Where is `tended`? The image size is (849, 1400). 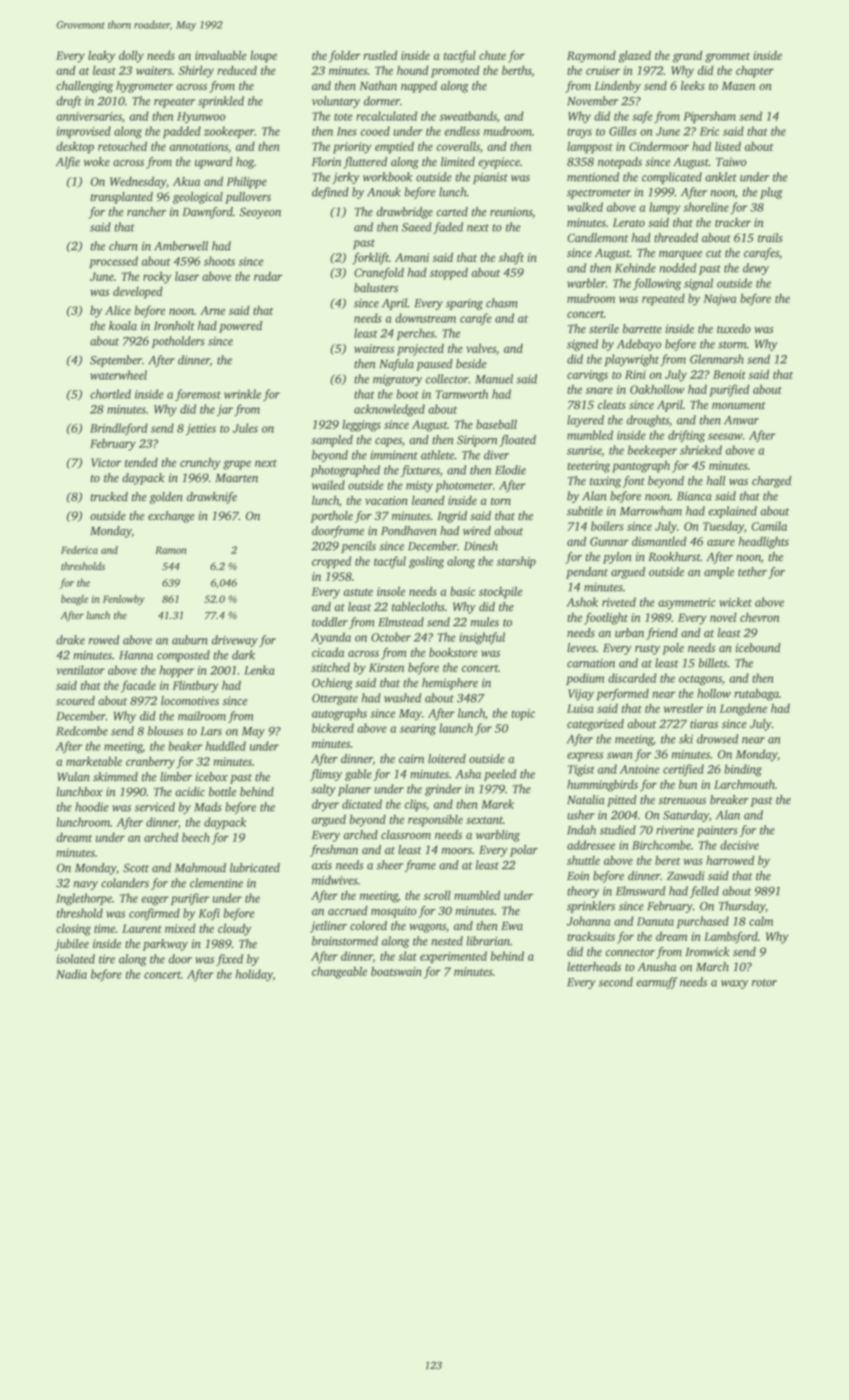
tended is located at coordinates (141, 462).
